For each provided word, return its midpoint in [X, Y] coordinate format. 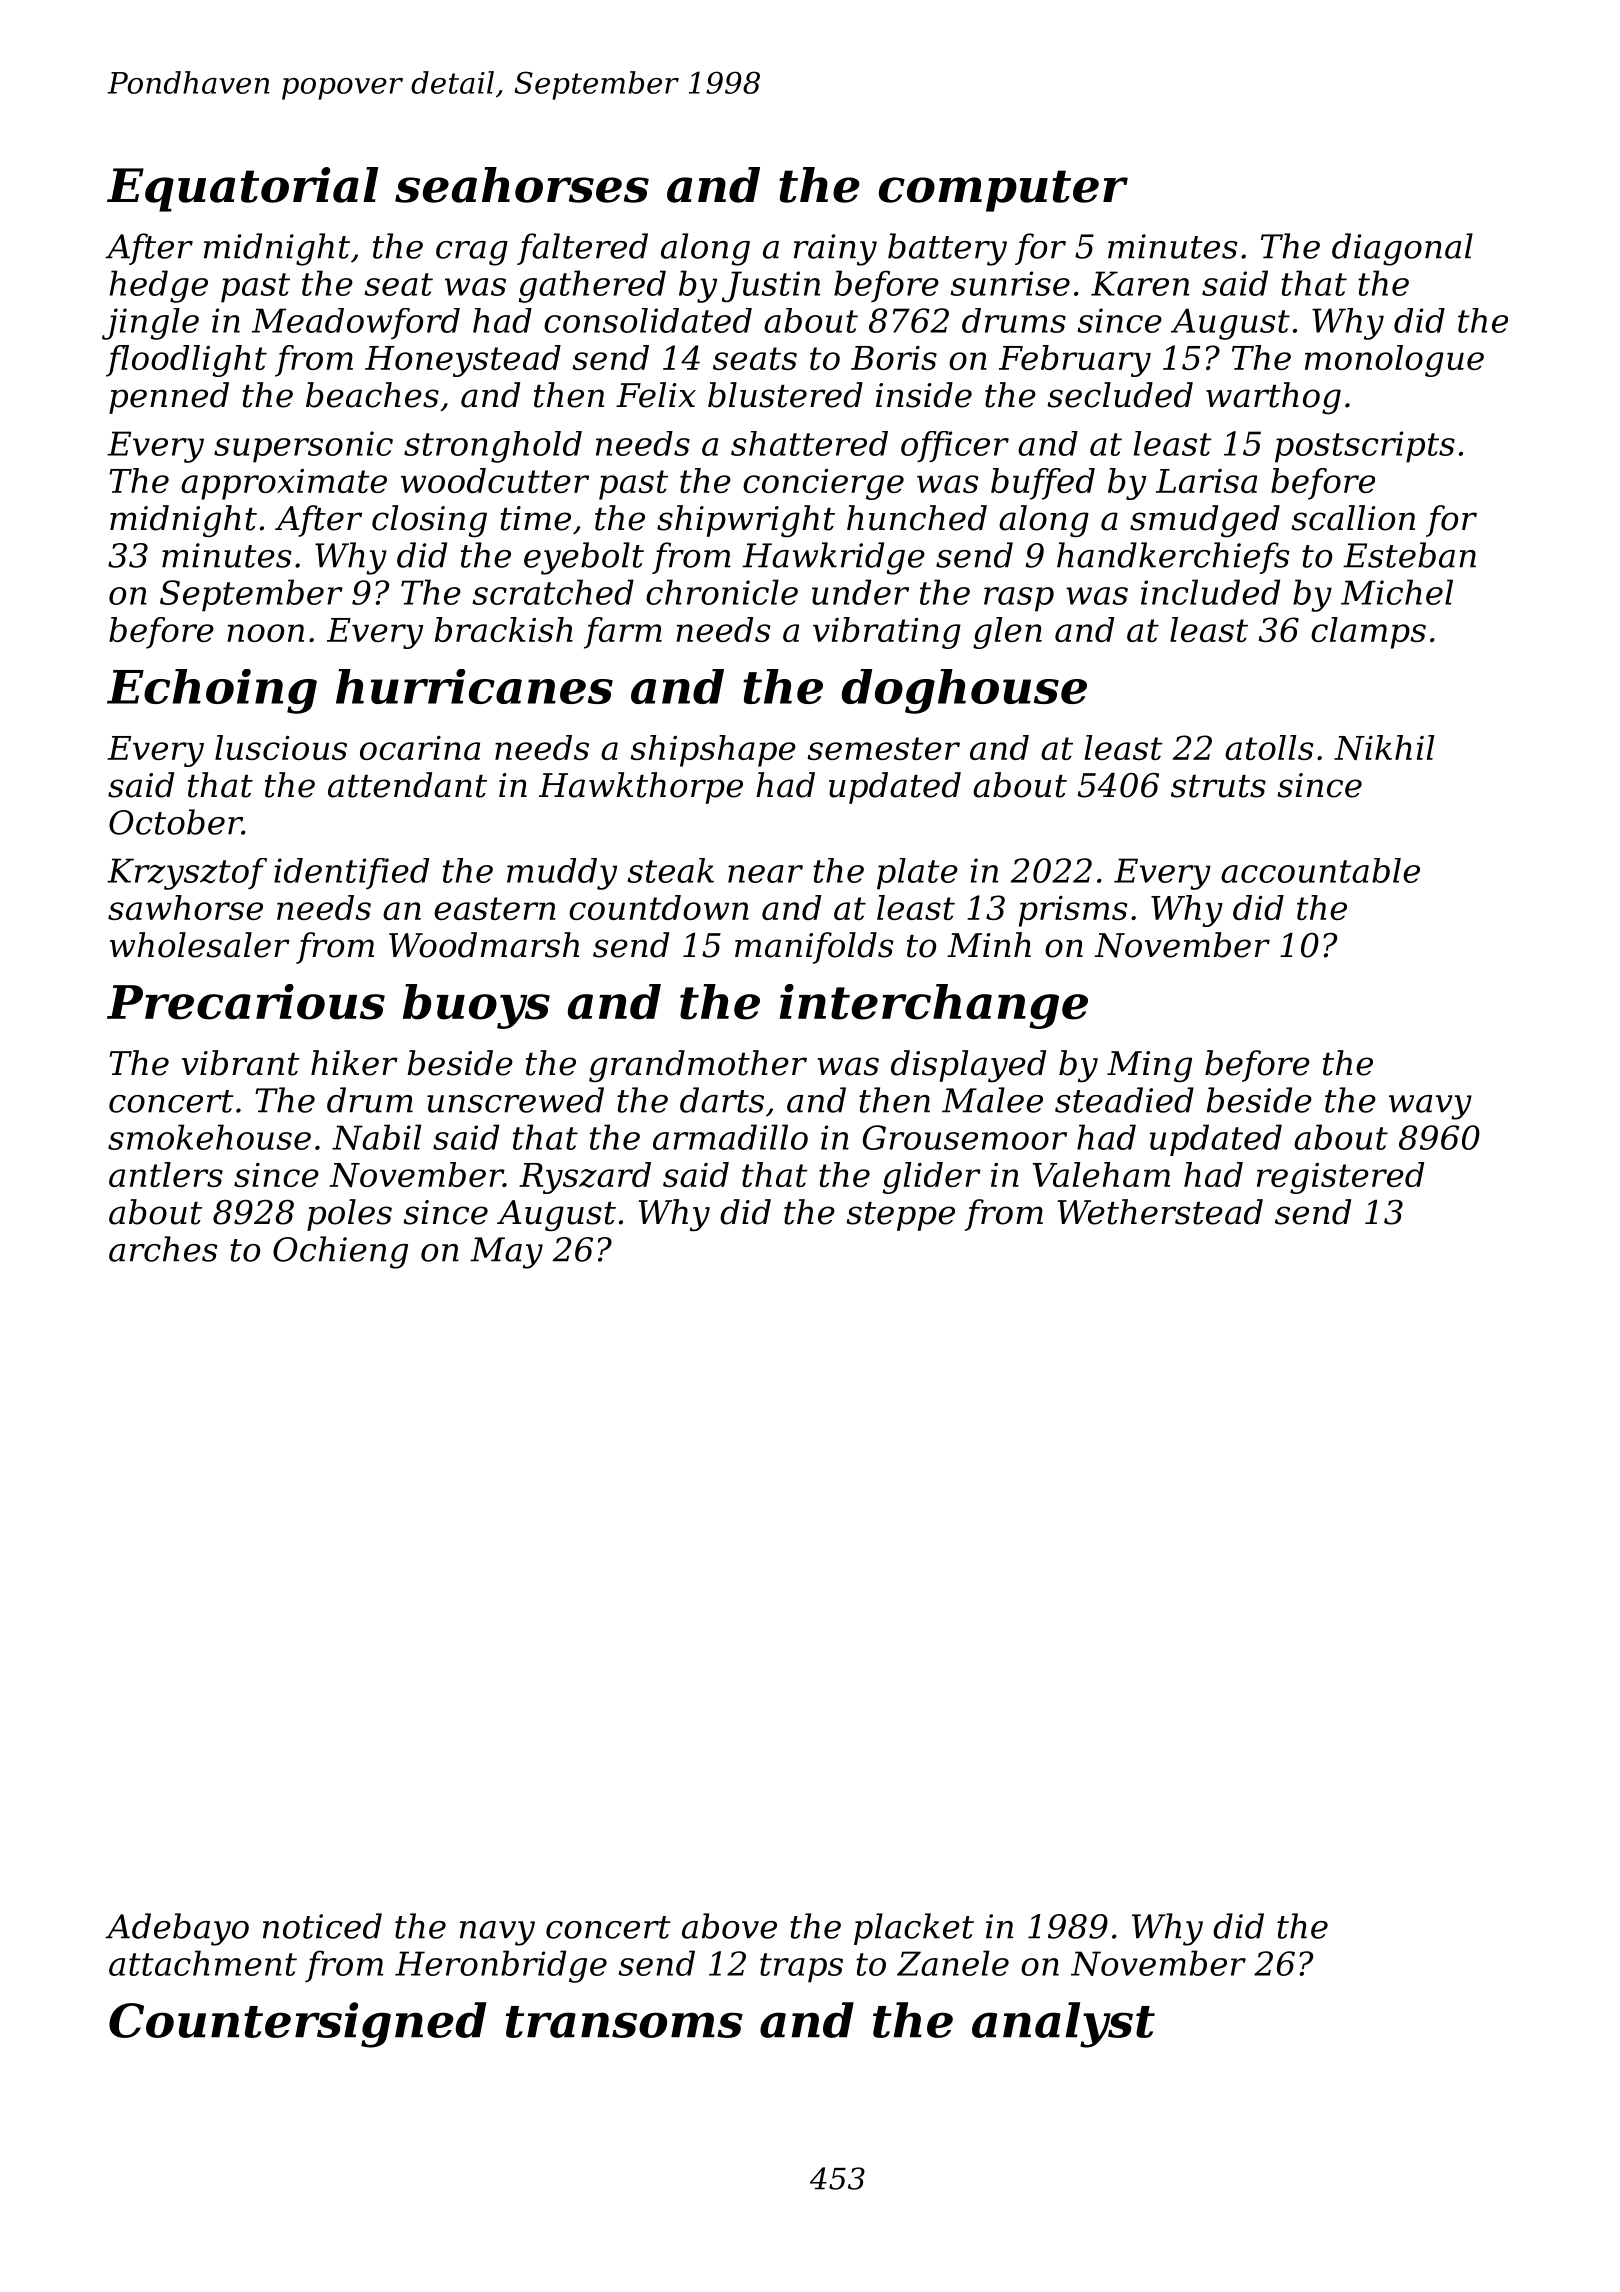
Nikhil [1384, 747]
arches [163, 1249]
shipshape [713, 751]
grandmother [698, 1066]
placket [914, 1929]
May [506, 1253]
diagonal [1402, 249]
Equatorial [242, 189]
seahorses [522, 185]
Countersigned [298, 2025]
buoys [476, 1006]
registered [1340, 1178]
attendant [407, 785]
